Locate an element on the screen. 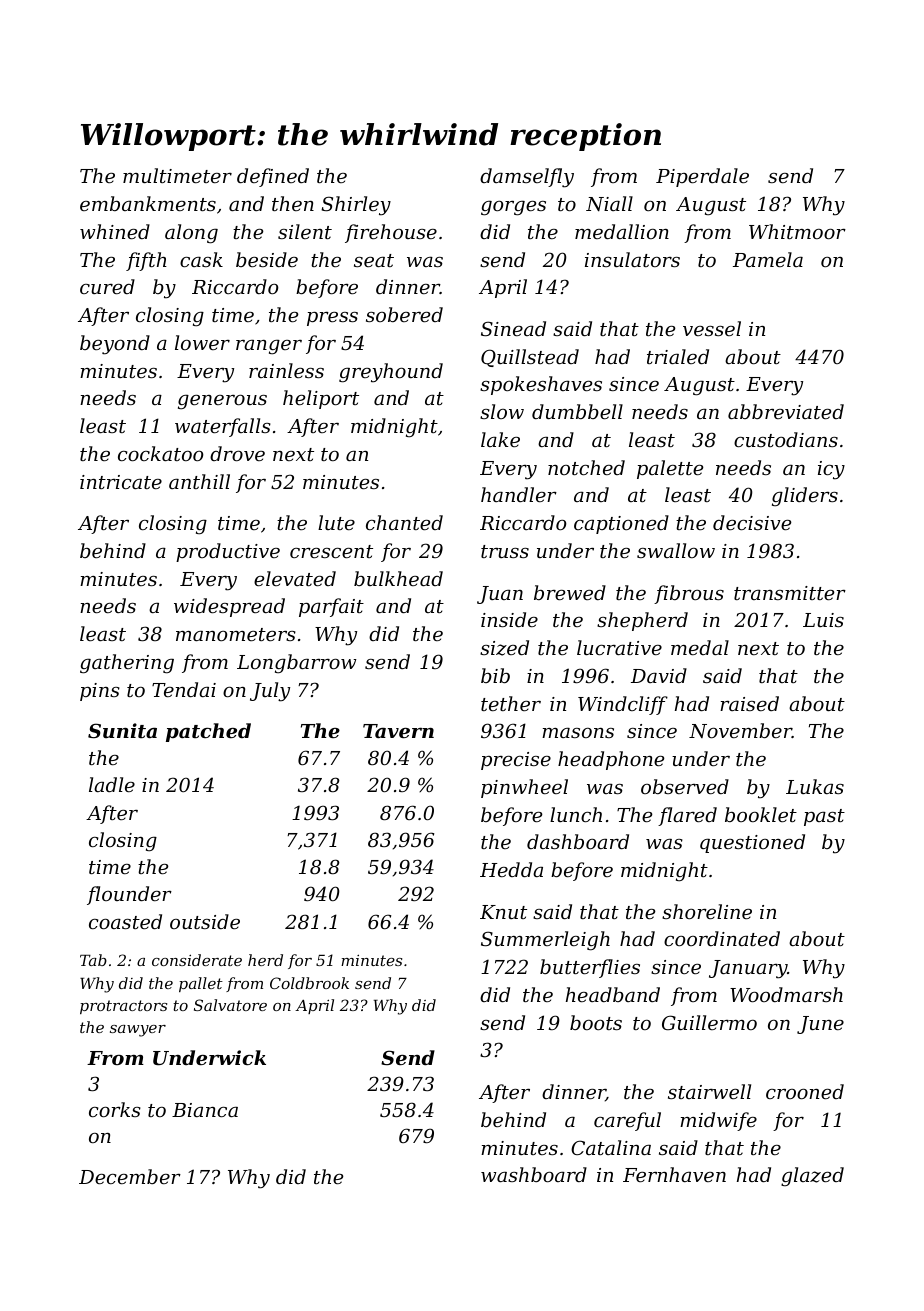 The width and height of the screenshot is (924, 1311). palette is located at coordinates (670, 469).
